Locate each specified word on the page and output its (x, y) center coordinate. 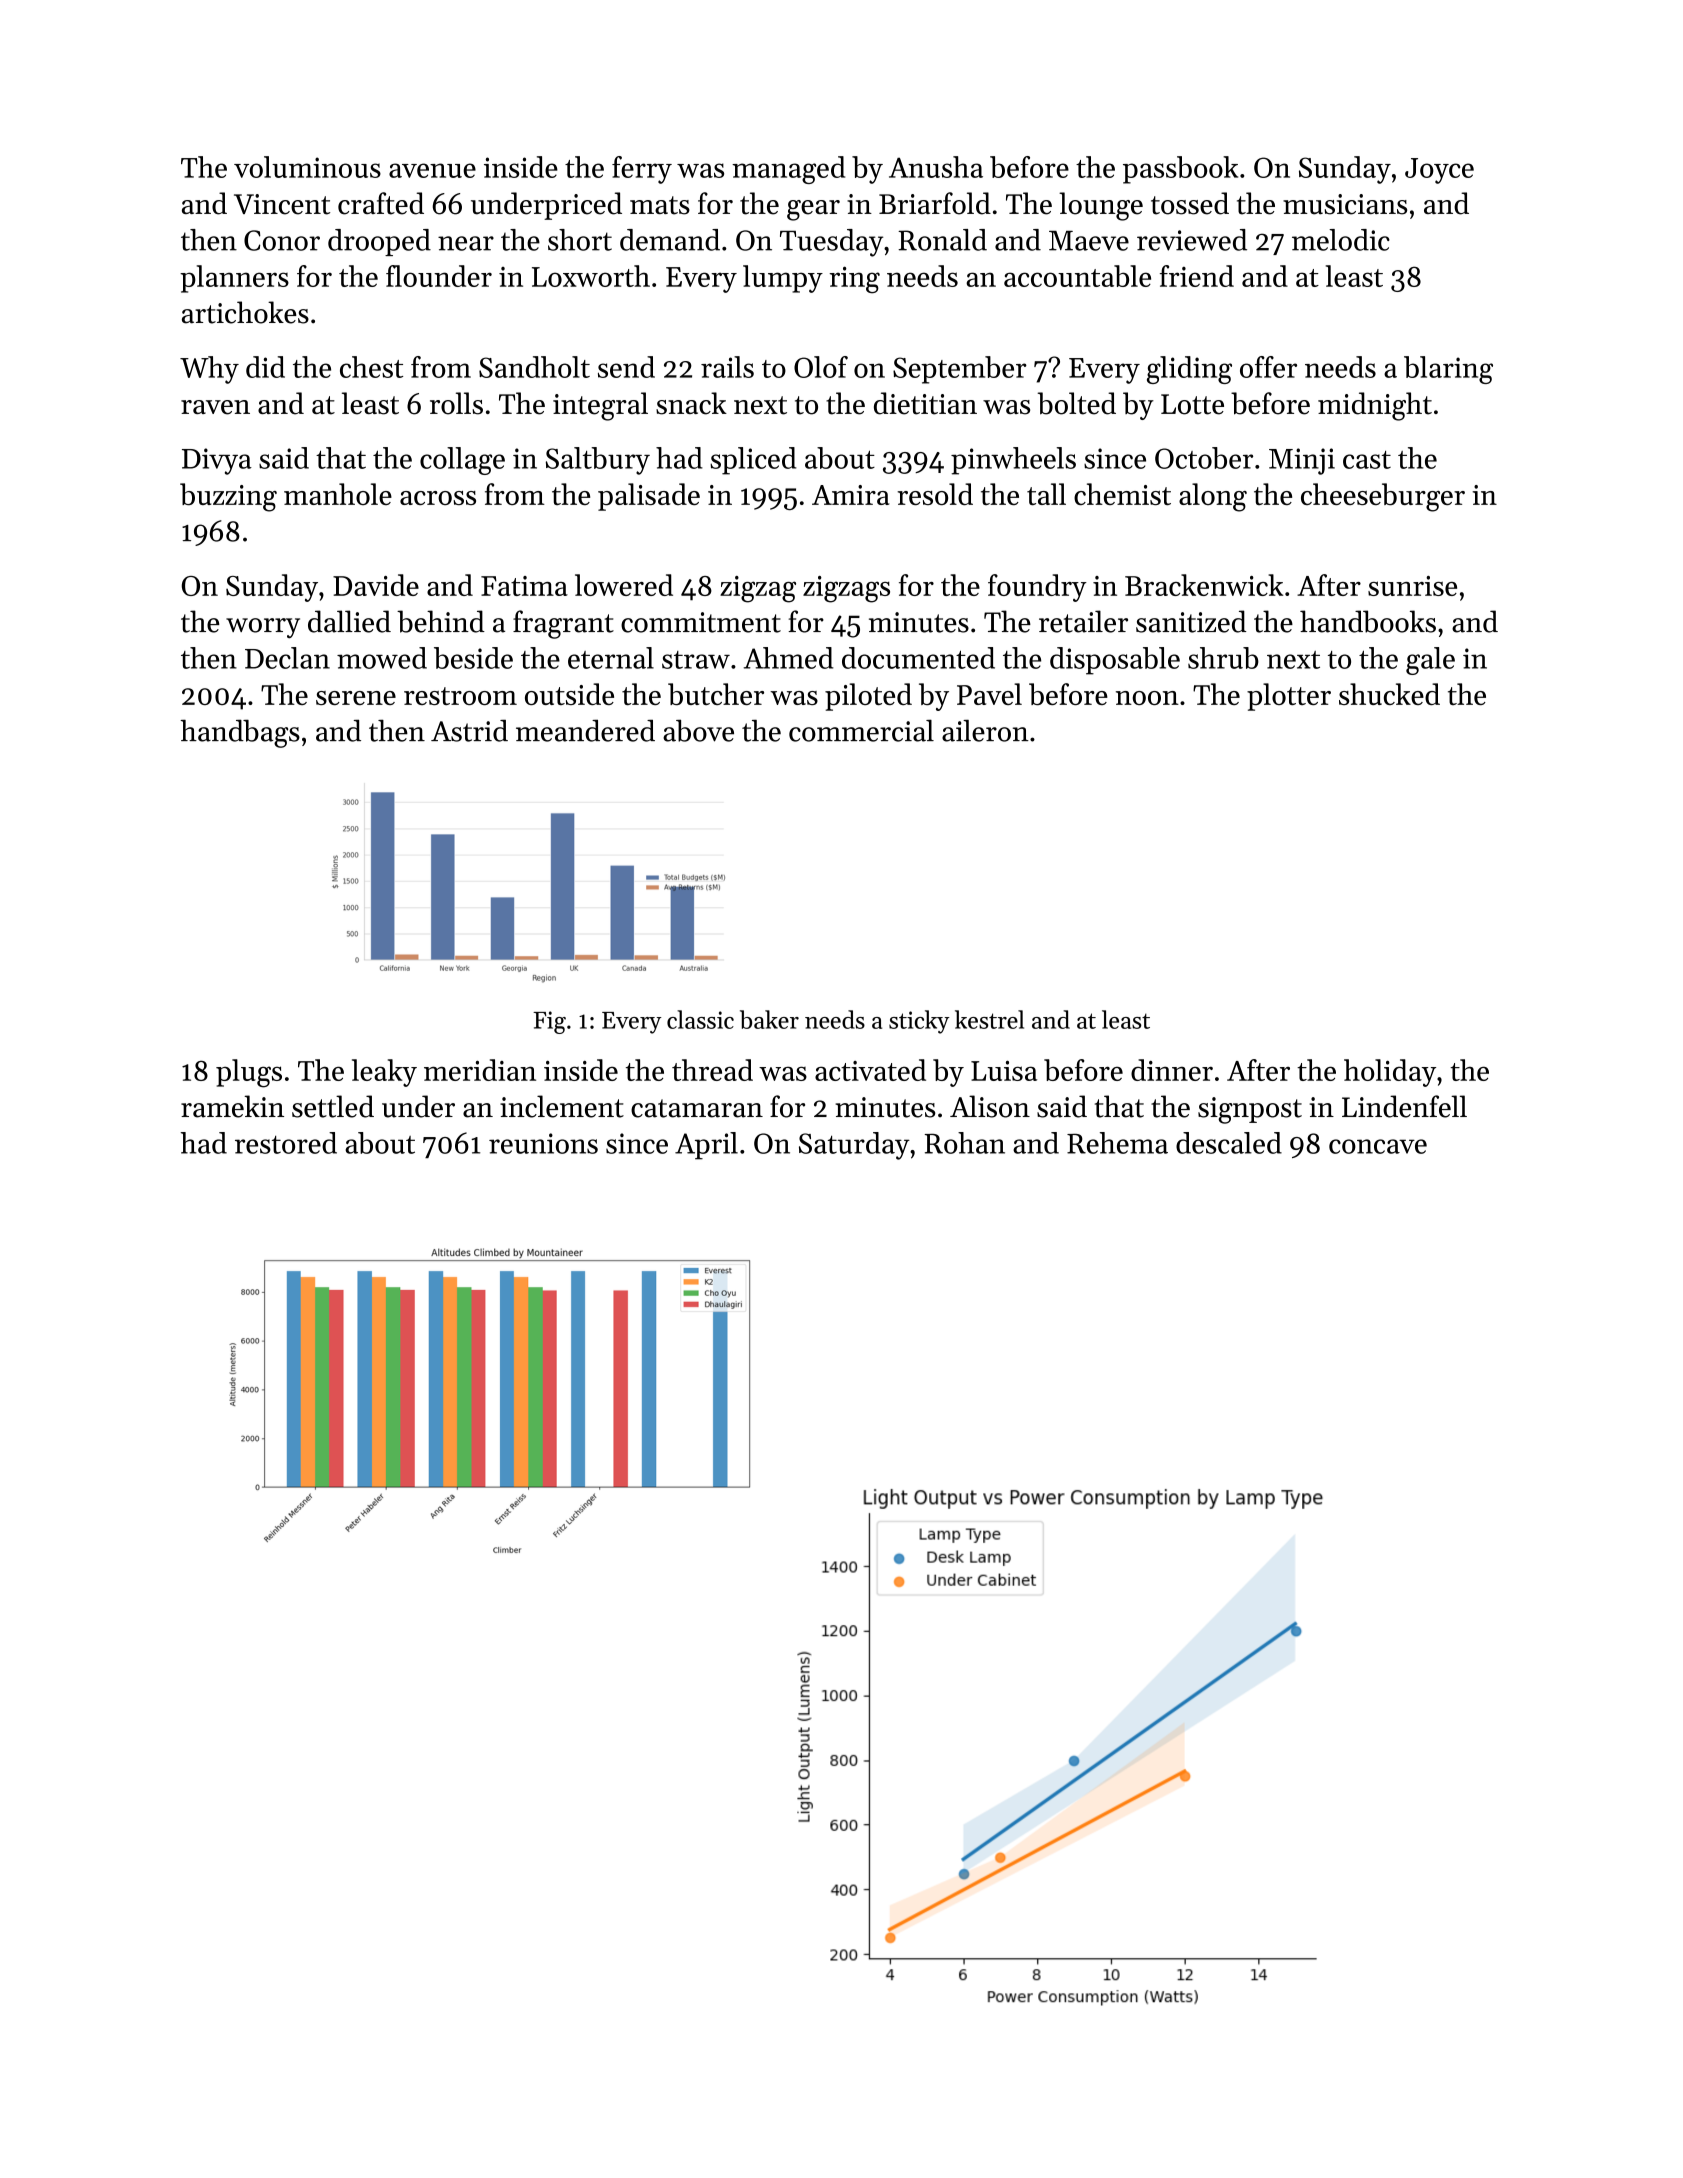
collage (462, 461)
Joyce (1439, 171)
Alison (990, 1106)
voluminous (307, 167)
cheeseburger (1383, 497)
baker (769, 1019)
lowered (624, 585)
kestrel (989, 1019)
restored (286, 1143)
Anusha (936, 167)
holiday (1390, 1073)
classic (700, 1019)
